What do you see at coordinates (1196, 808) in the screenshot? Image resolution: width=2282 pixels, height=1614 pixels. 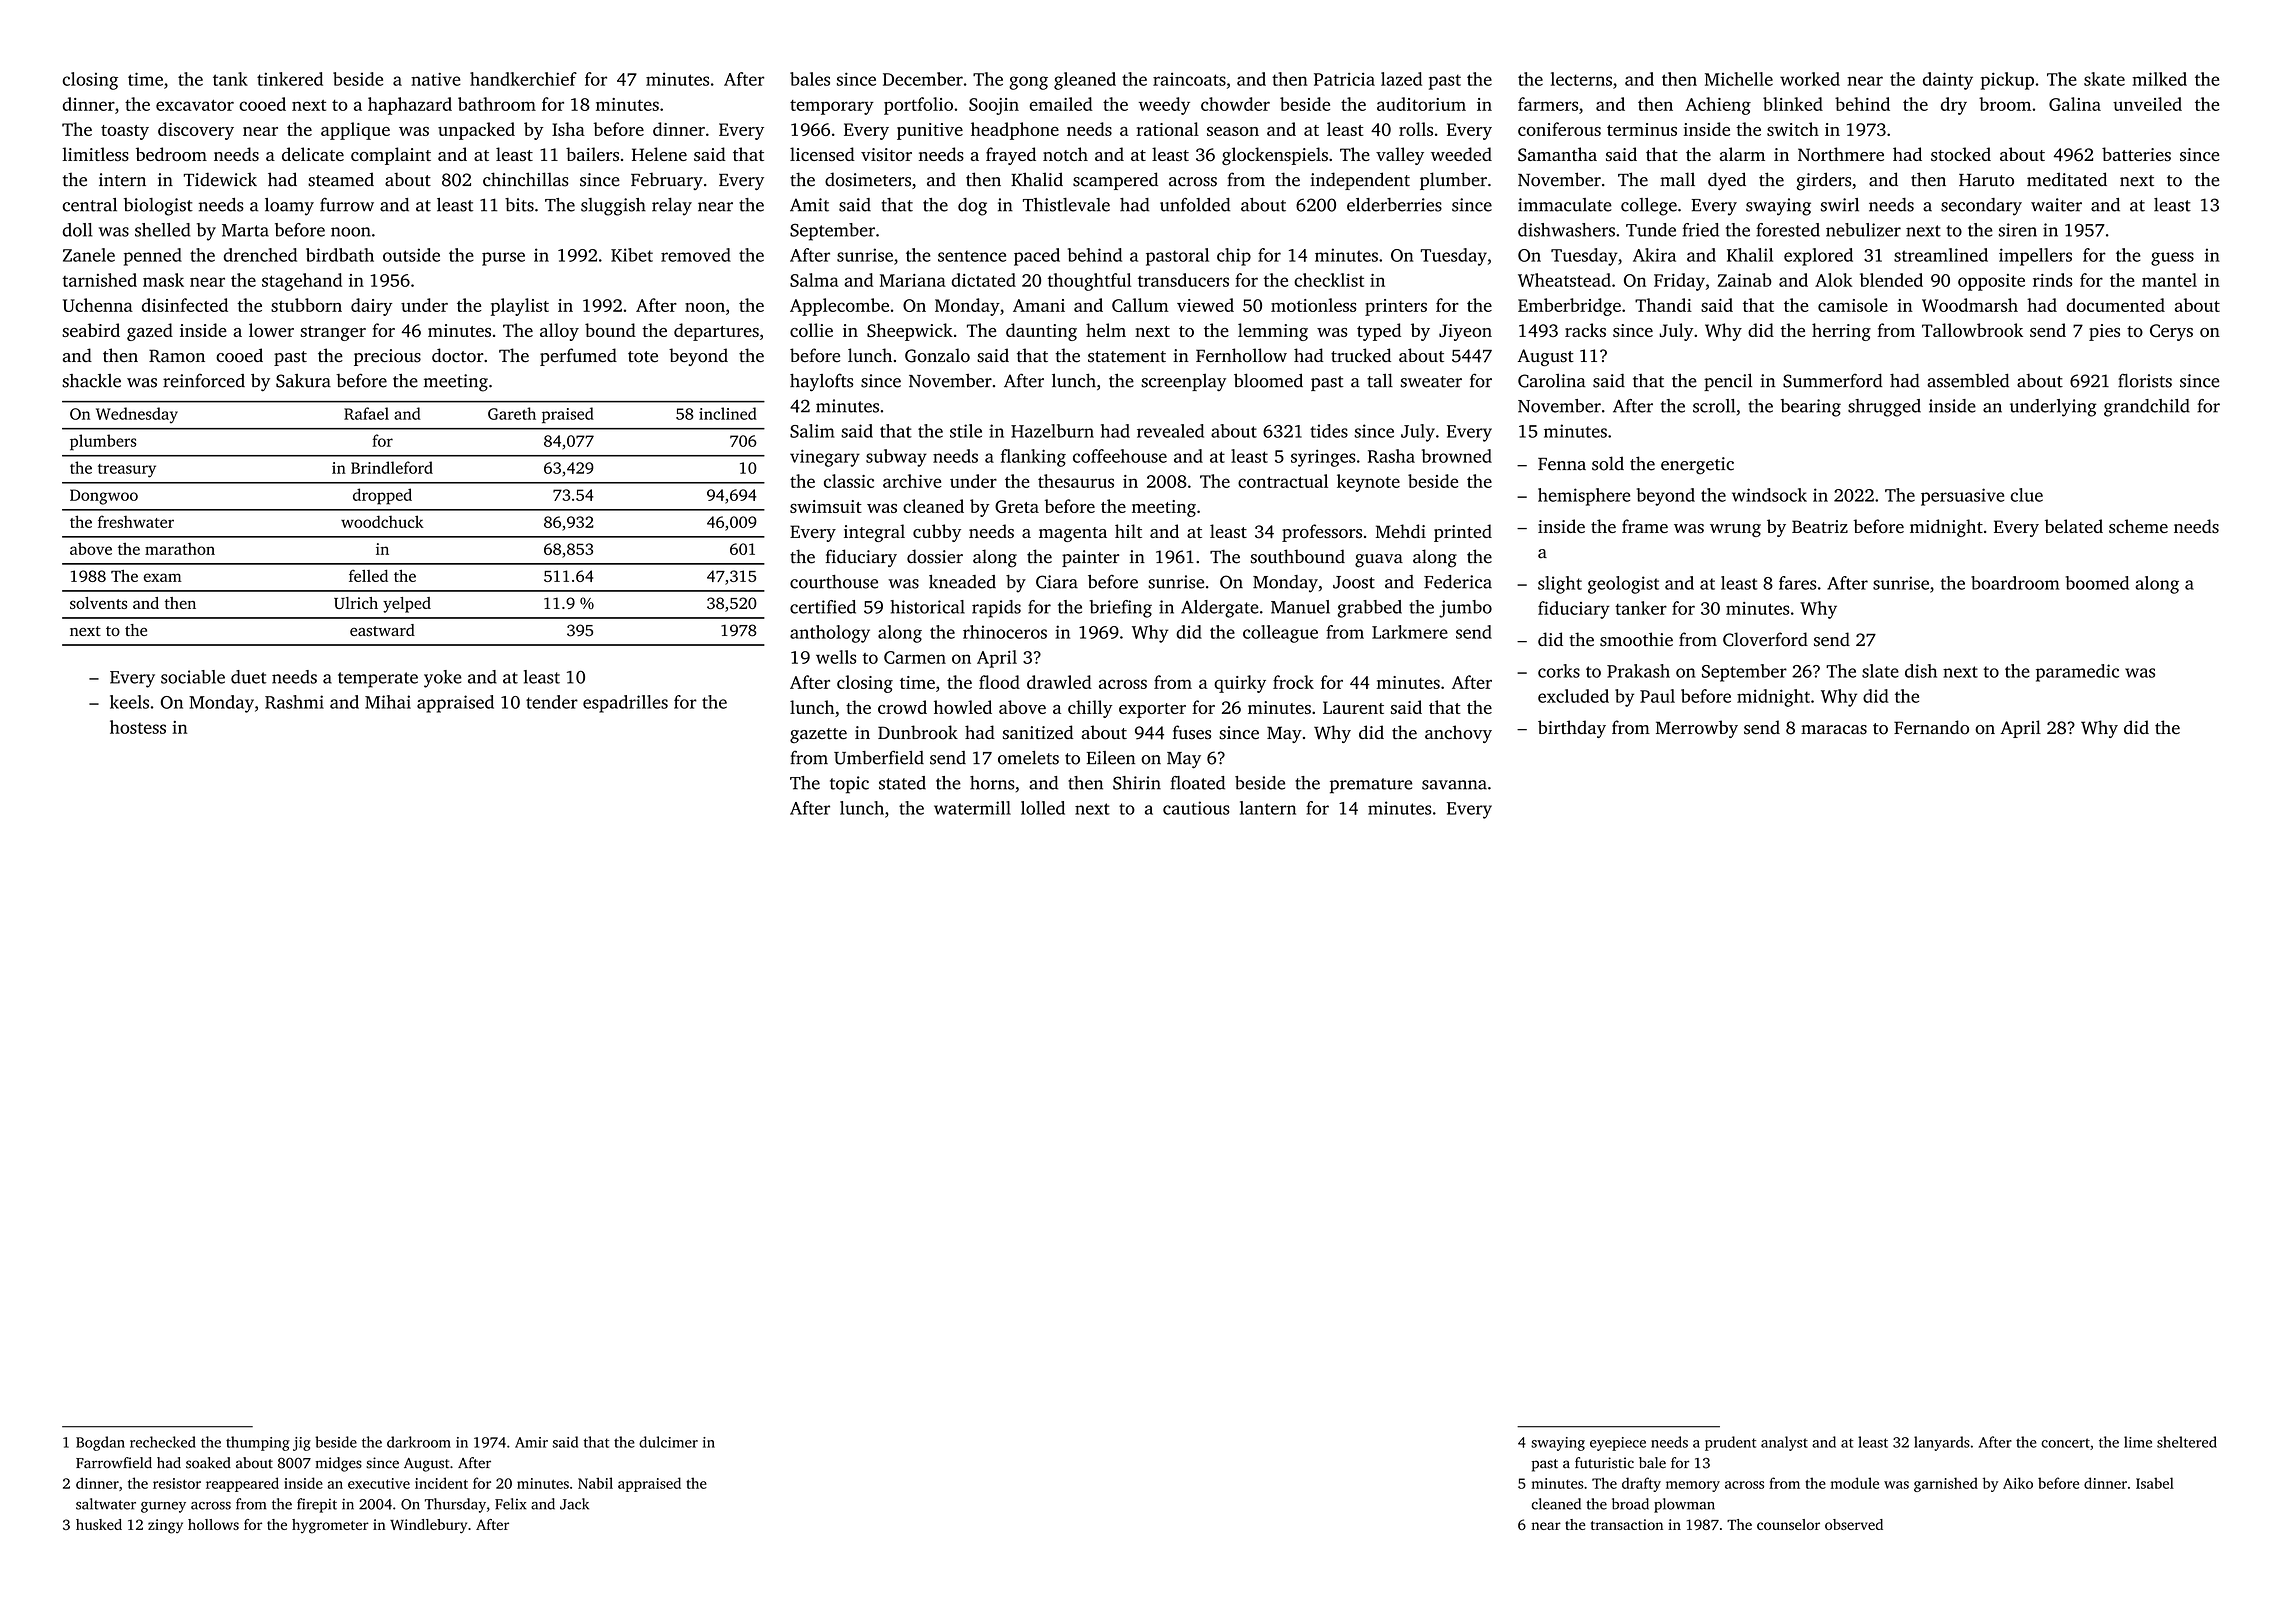 I see `cautious` at bounding box center [1196, 808].
